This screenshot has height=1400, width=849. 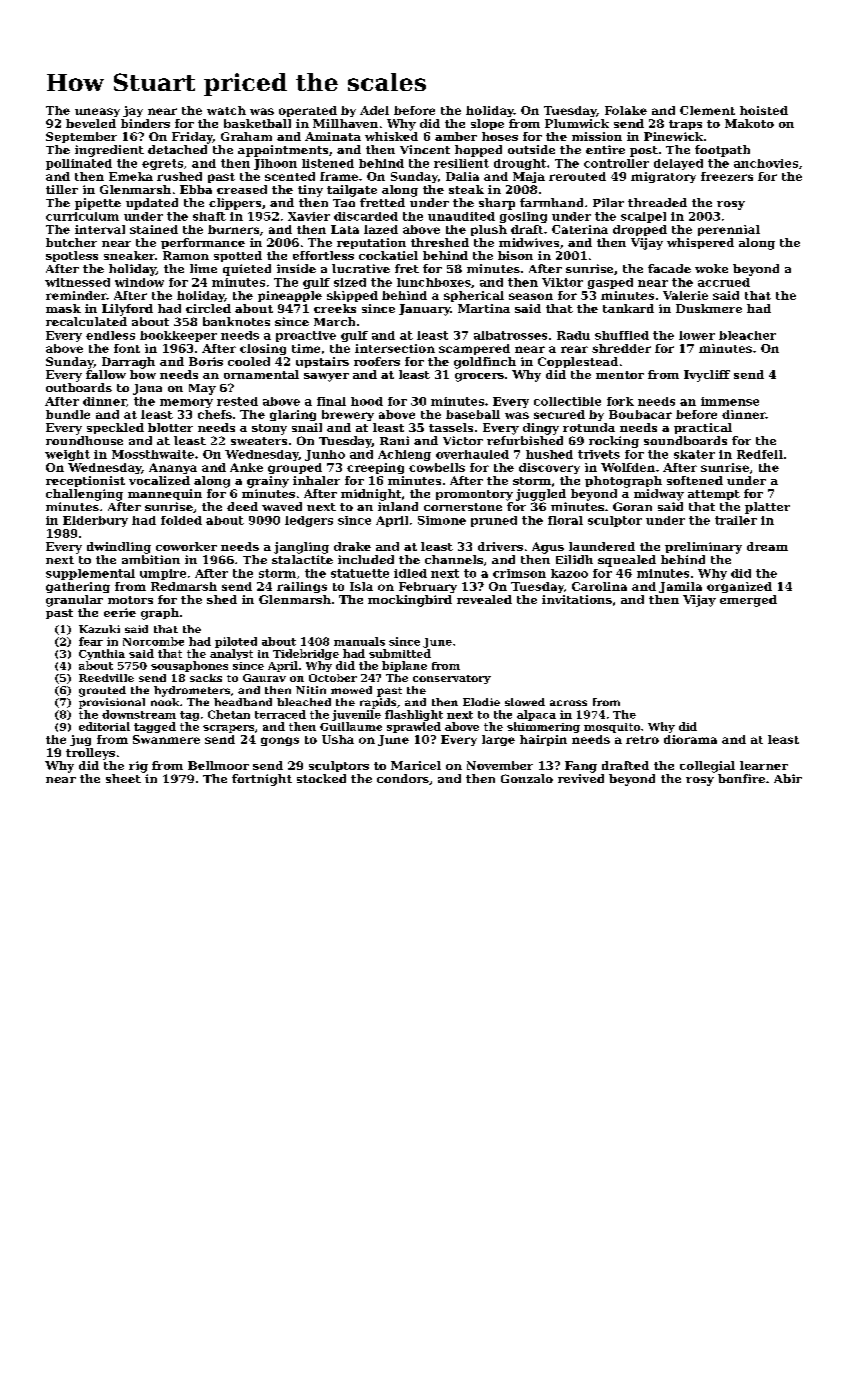 I want to click on midnight, so click(x=371, y=495).
